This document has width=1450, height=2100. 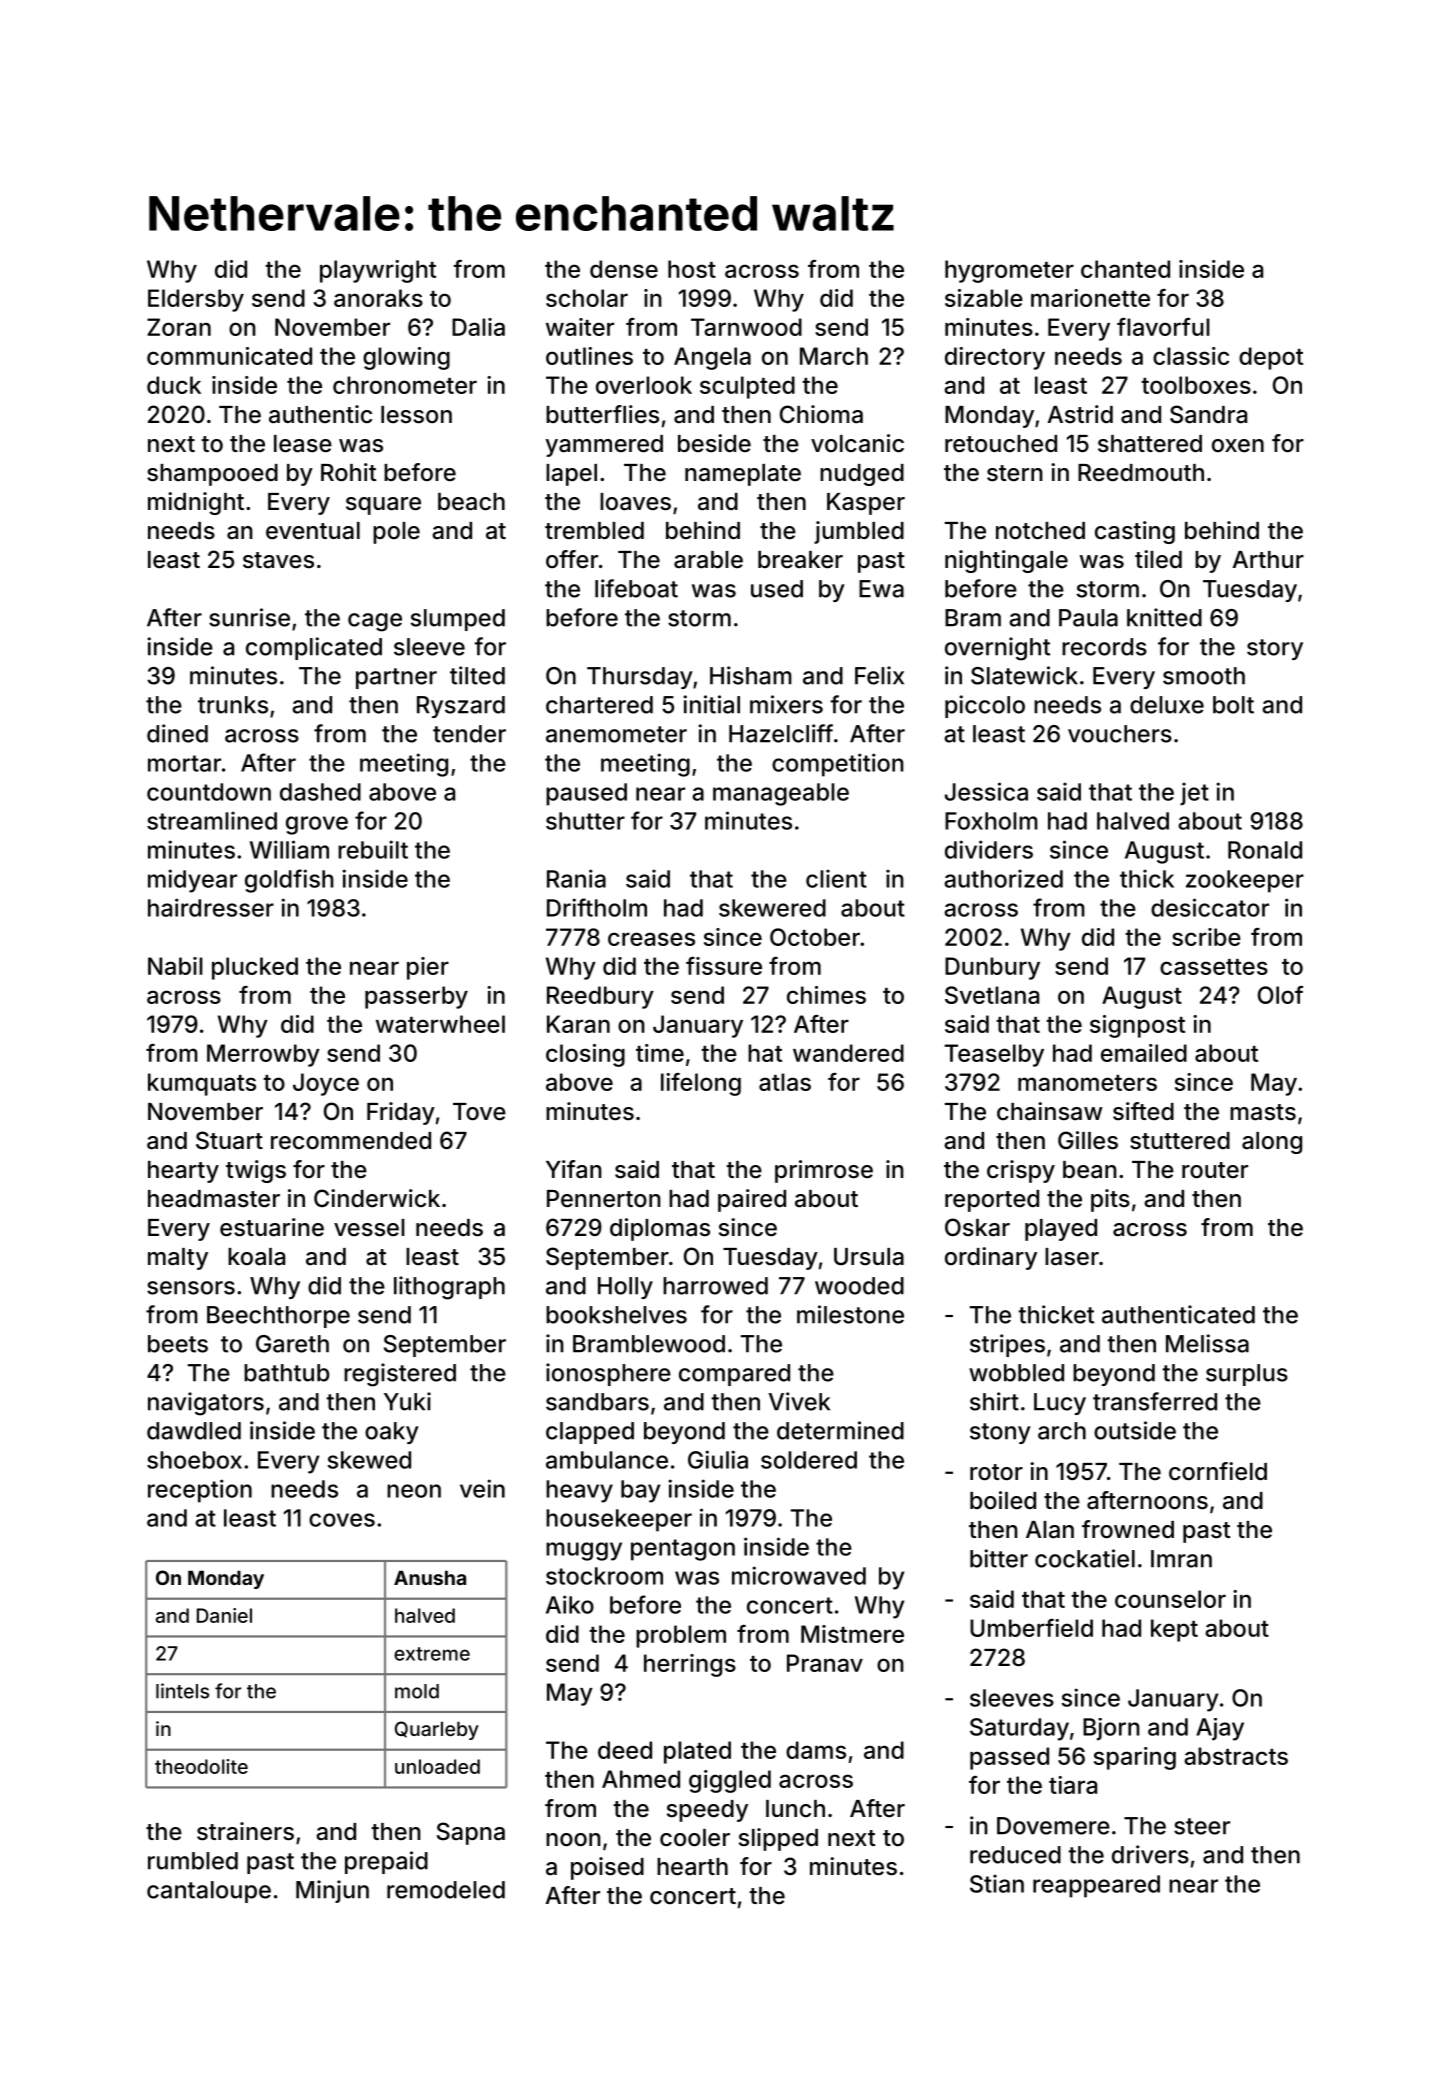 I want to click on Chioma, so click(x=821, y=414).
